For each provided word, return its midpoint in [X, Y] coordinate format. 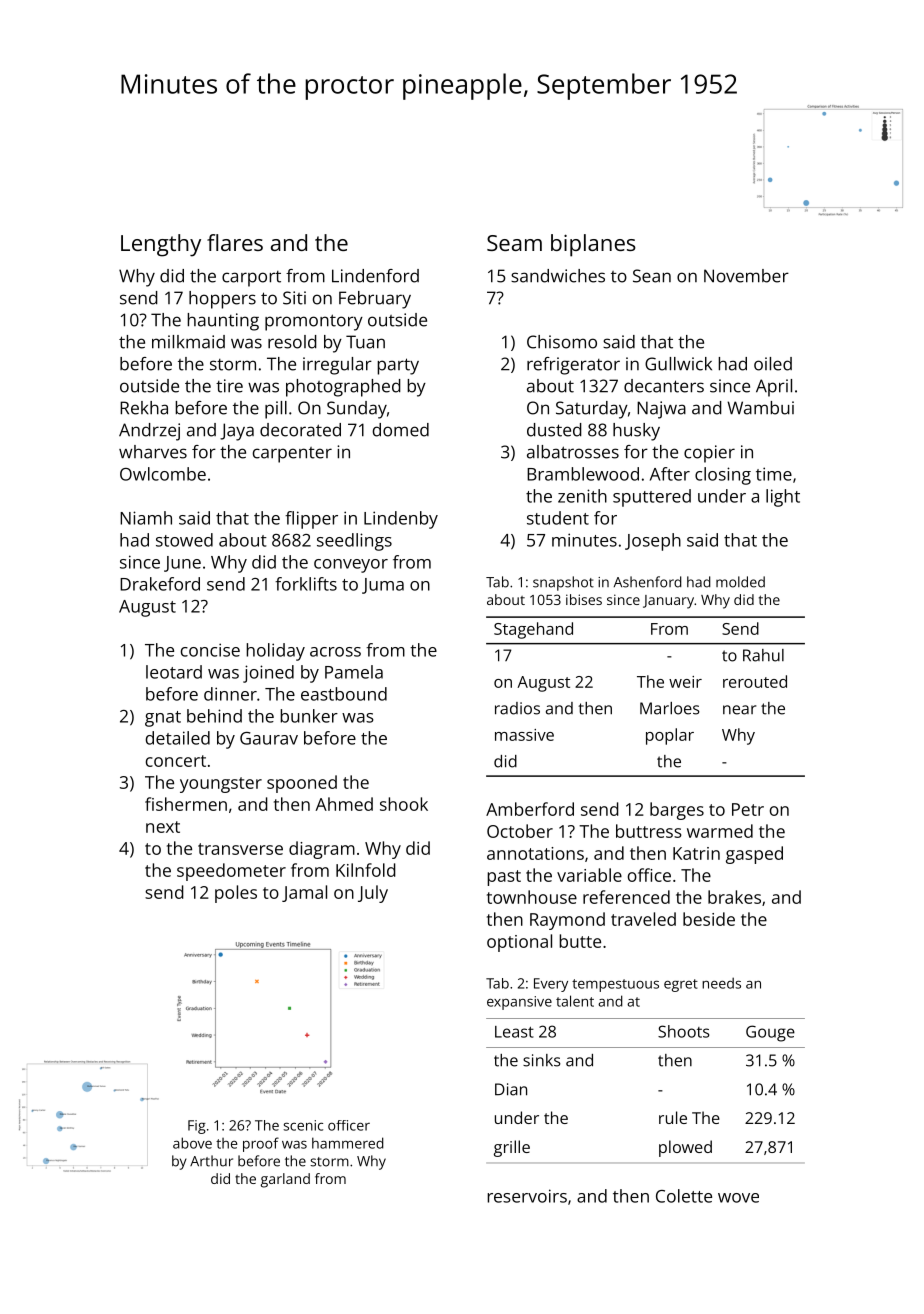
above [192, 1143]
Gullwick [678, 364]
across [335, 652]
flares [235, 242]
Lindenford [375, 276]
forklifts [306, 584]
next [163, 827]
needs [721, 983]
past [504, 878]
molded [740, 582]
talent [575, 1001]
